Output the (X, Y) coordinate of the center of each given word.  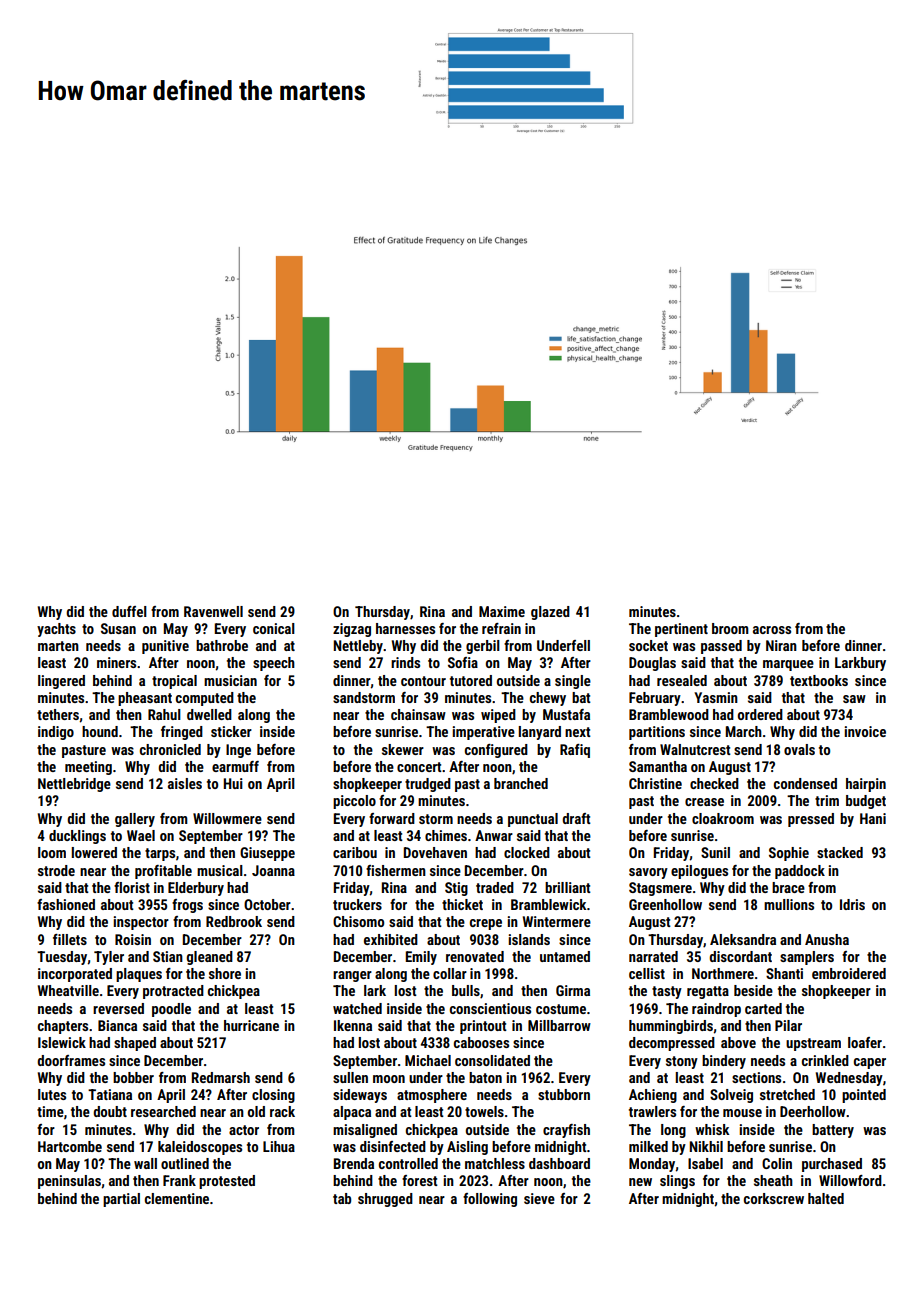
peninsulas (69, 1182)
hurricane (251, 1025)
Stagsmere (660, 889)
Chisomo (358, 921)
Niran (781, 645)
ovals (799, 749)
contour (423, 681)
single (573, 682)
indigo (56, 733)
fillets (70, 939)
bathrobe (222, 645)
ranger (352, 976)
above (738, 1042)
